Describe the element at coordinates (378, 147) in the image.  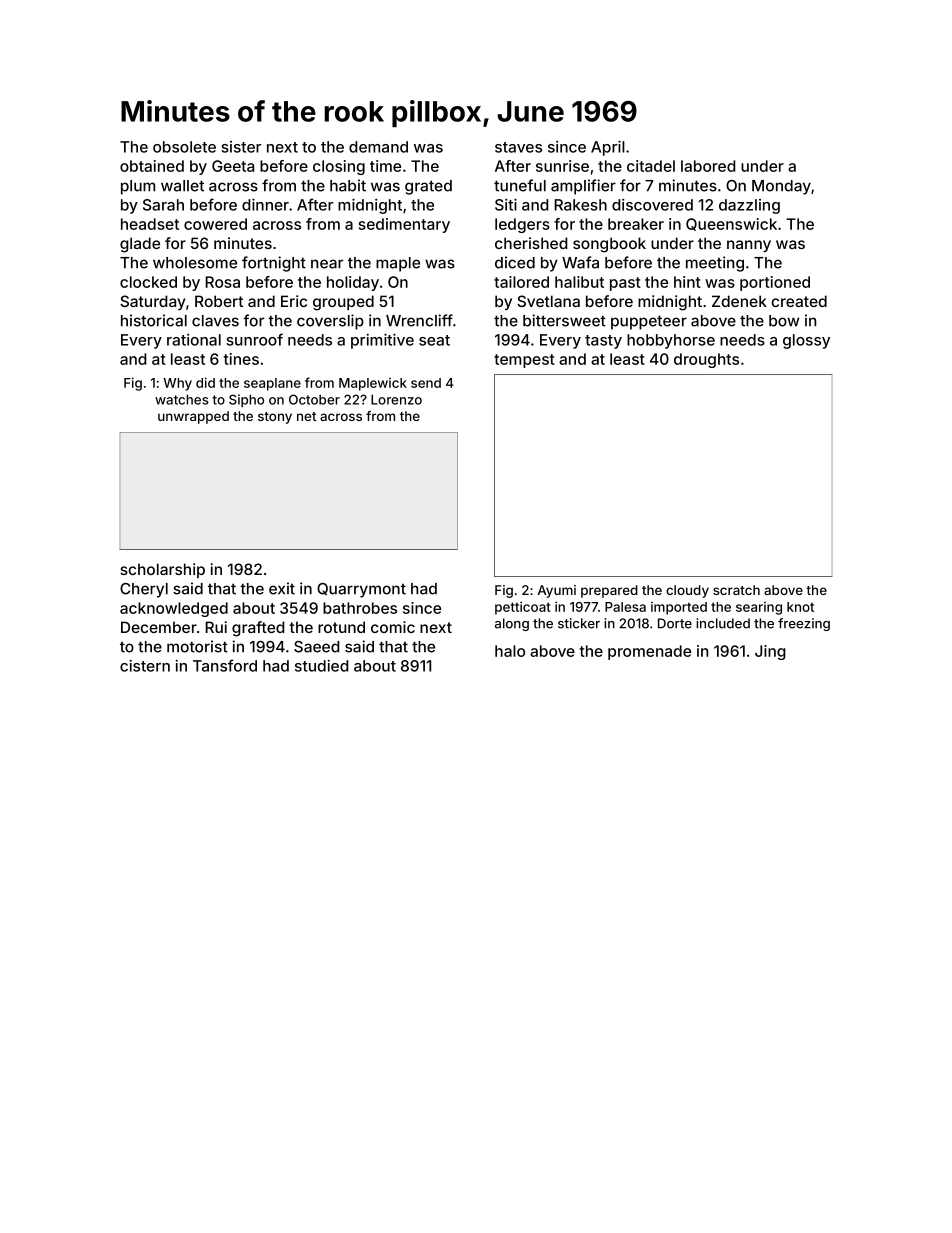
I see `demand` at that location.
